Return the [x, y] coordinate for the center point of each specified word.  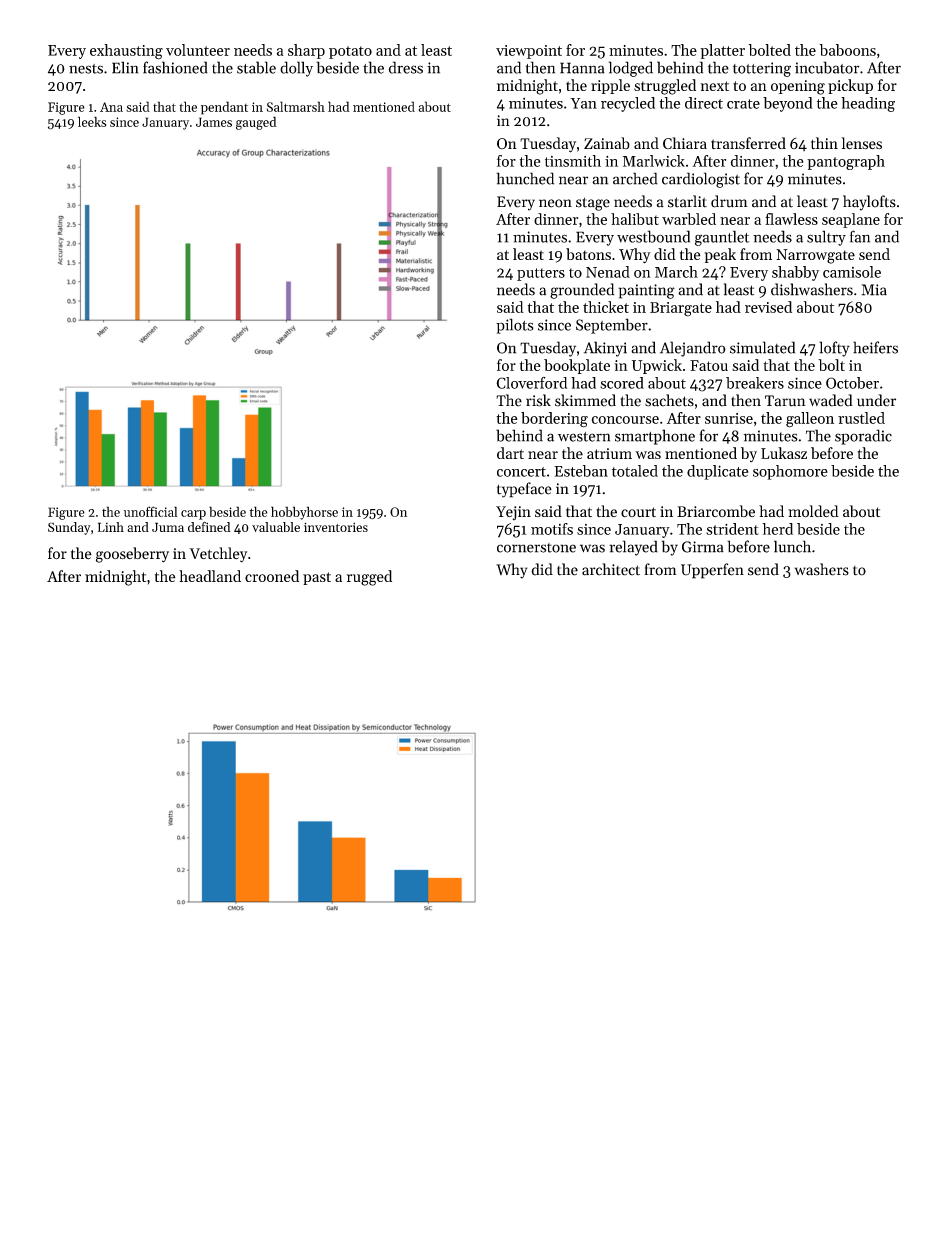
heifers [875, 347]
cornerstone [536, 548]
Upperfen [712, 571]
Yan [583, 103]
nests [86, 69]
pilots [515, 326]
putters [541, 274]
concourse [625, 420]
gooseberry [132, 555]
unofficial [151, 511]
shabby [795, 273]
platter [722, 51]
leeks [92, 121]
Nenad [608, 272]
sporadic [863, 437]
